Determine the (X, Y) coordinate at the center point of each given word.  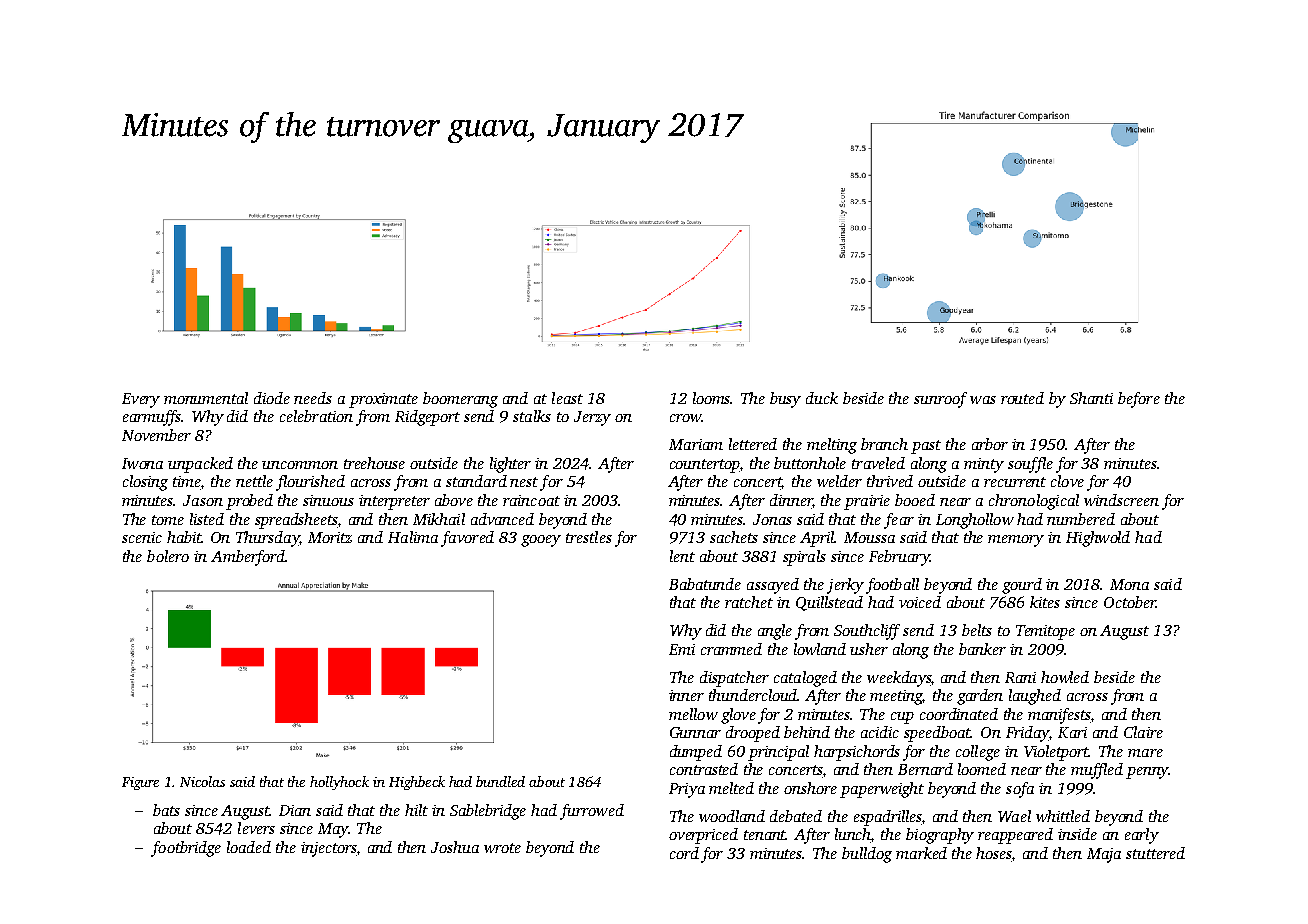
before (1139, 400)
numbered (1081, 519)
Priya (687, 790)
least (567, 398)
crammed (731, 649)
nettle (254, 481)
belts (977, 630)
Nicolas (202, 781)
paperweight (882, 790)
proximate (383, 400)
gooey (541, 541)
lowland (820, 649)
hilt (416, 810)
